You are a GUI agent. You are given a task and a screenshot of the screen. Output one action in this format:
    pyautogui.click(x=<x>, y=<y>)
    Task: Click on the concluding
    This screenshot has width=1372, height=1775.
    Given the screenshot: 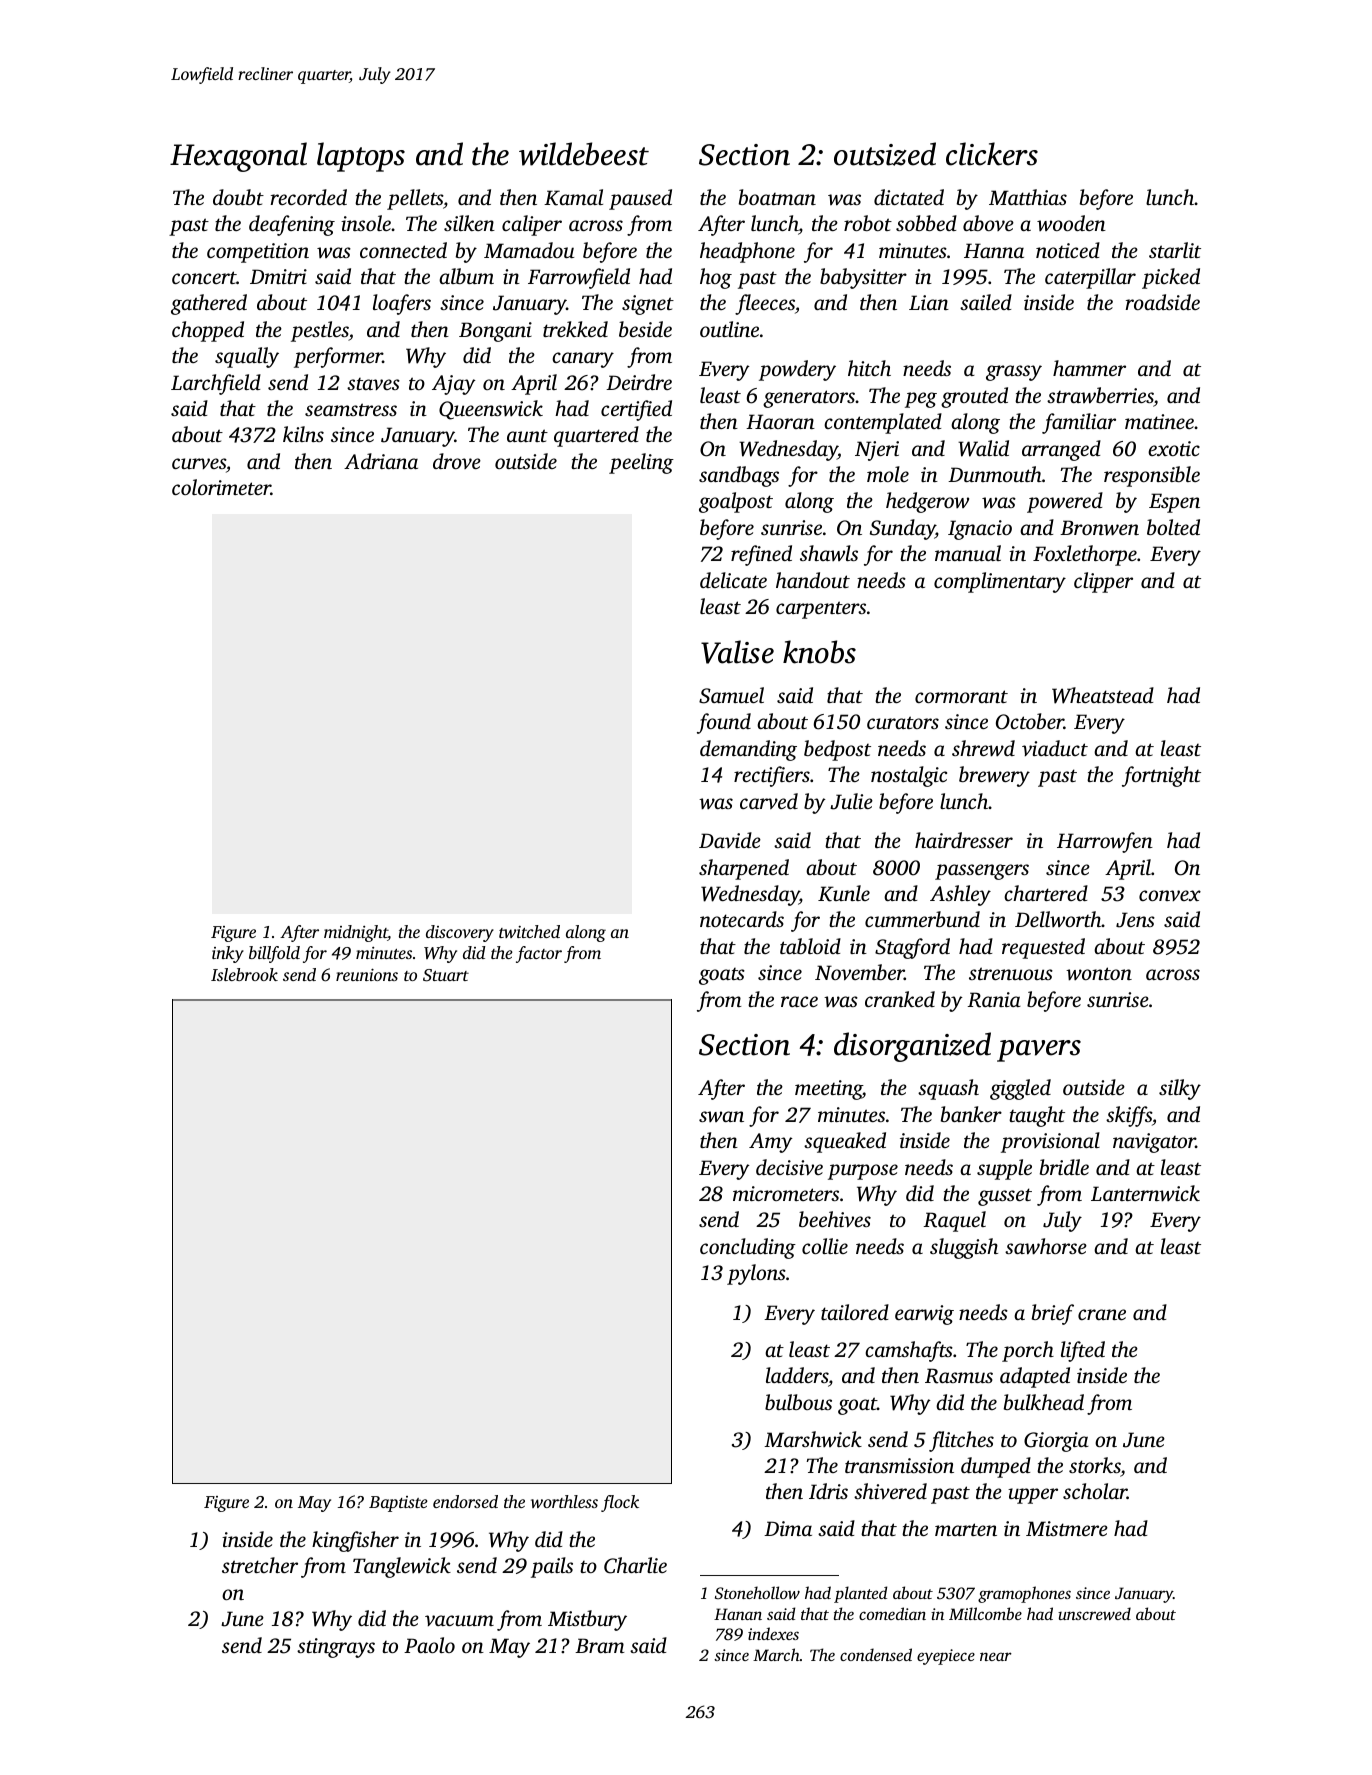 What is the action you would take?
    pyautogui.click(x=748, y=1248)
